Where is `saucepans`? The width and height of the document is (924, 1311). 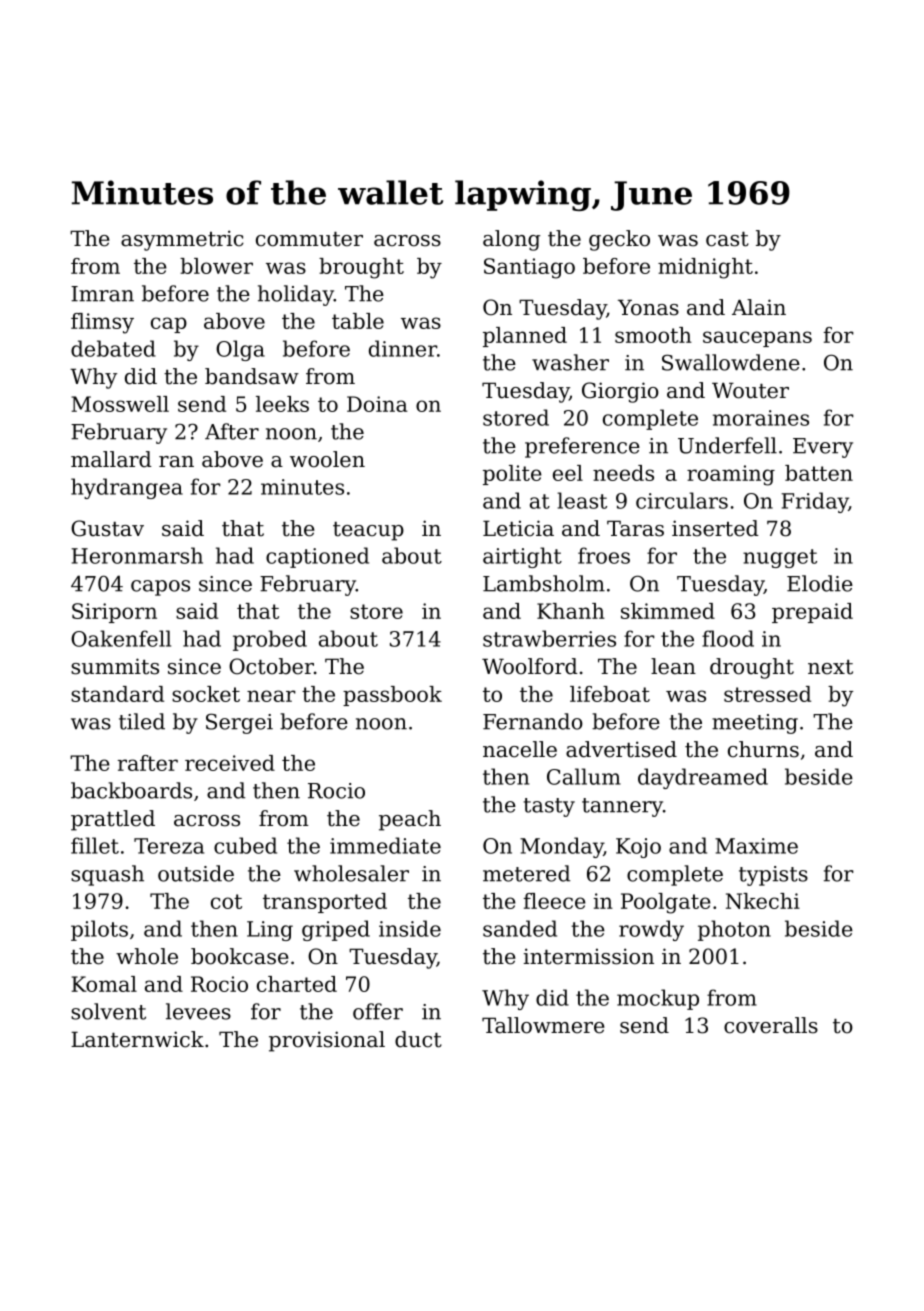
saucepans is located at coordinates (757, 339).
